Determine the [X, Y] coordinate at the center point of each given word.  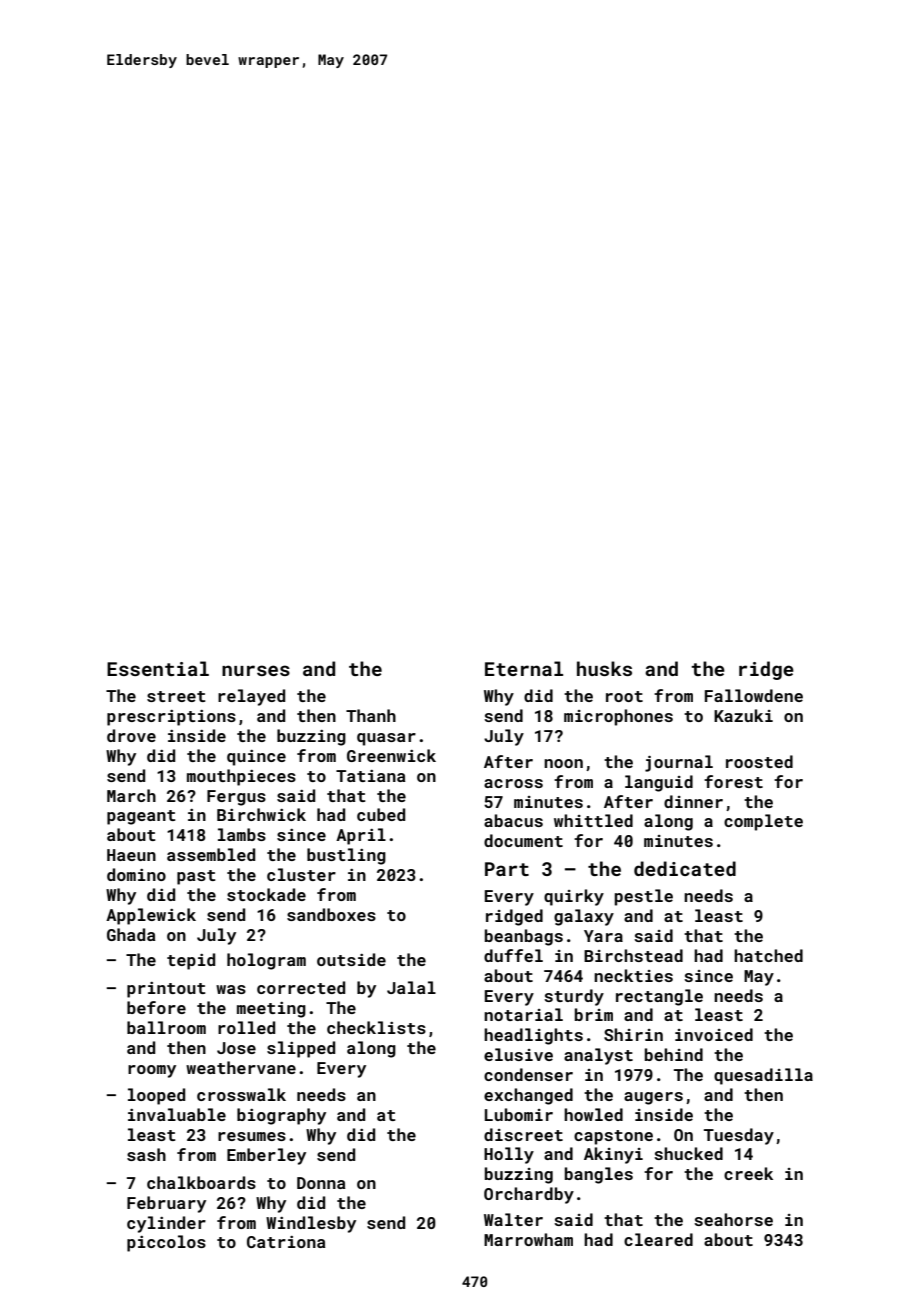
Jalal [411, 987]
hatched [768, 955]
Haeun [131, 855]
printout [166, 990]
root [624, 696]
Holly [509, 1155]
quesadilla [763, 1076]
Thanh [371, 715]
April [361, 836]
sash [146, 1154]
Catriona [286, 1242]
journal [679, 763]
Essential [158, 668]
